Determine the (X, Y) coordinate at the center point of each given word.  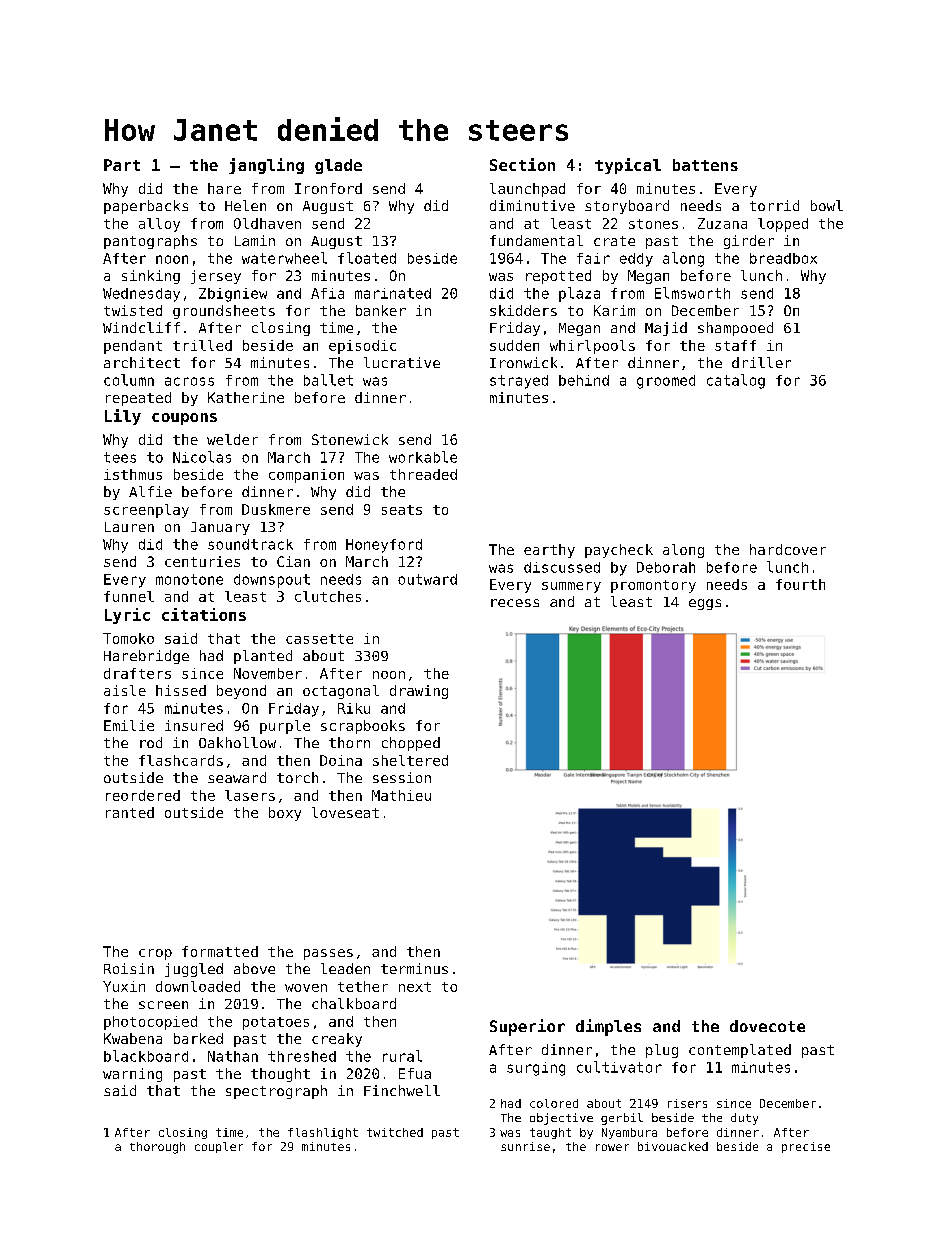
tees (120, 457)
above (254, 968)
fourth (800, 584)
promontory (653, 586)
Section (522, 164)
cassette (319, 639)
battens (705, 165)
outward (427, 579)
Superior (527, 1027)
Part (122, 165)
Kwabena (133, 1038)
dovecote (767, 1026)
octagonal (341, 692)
